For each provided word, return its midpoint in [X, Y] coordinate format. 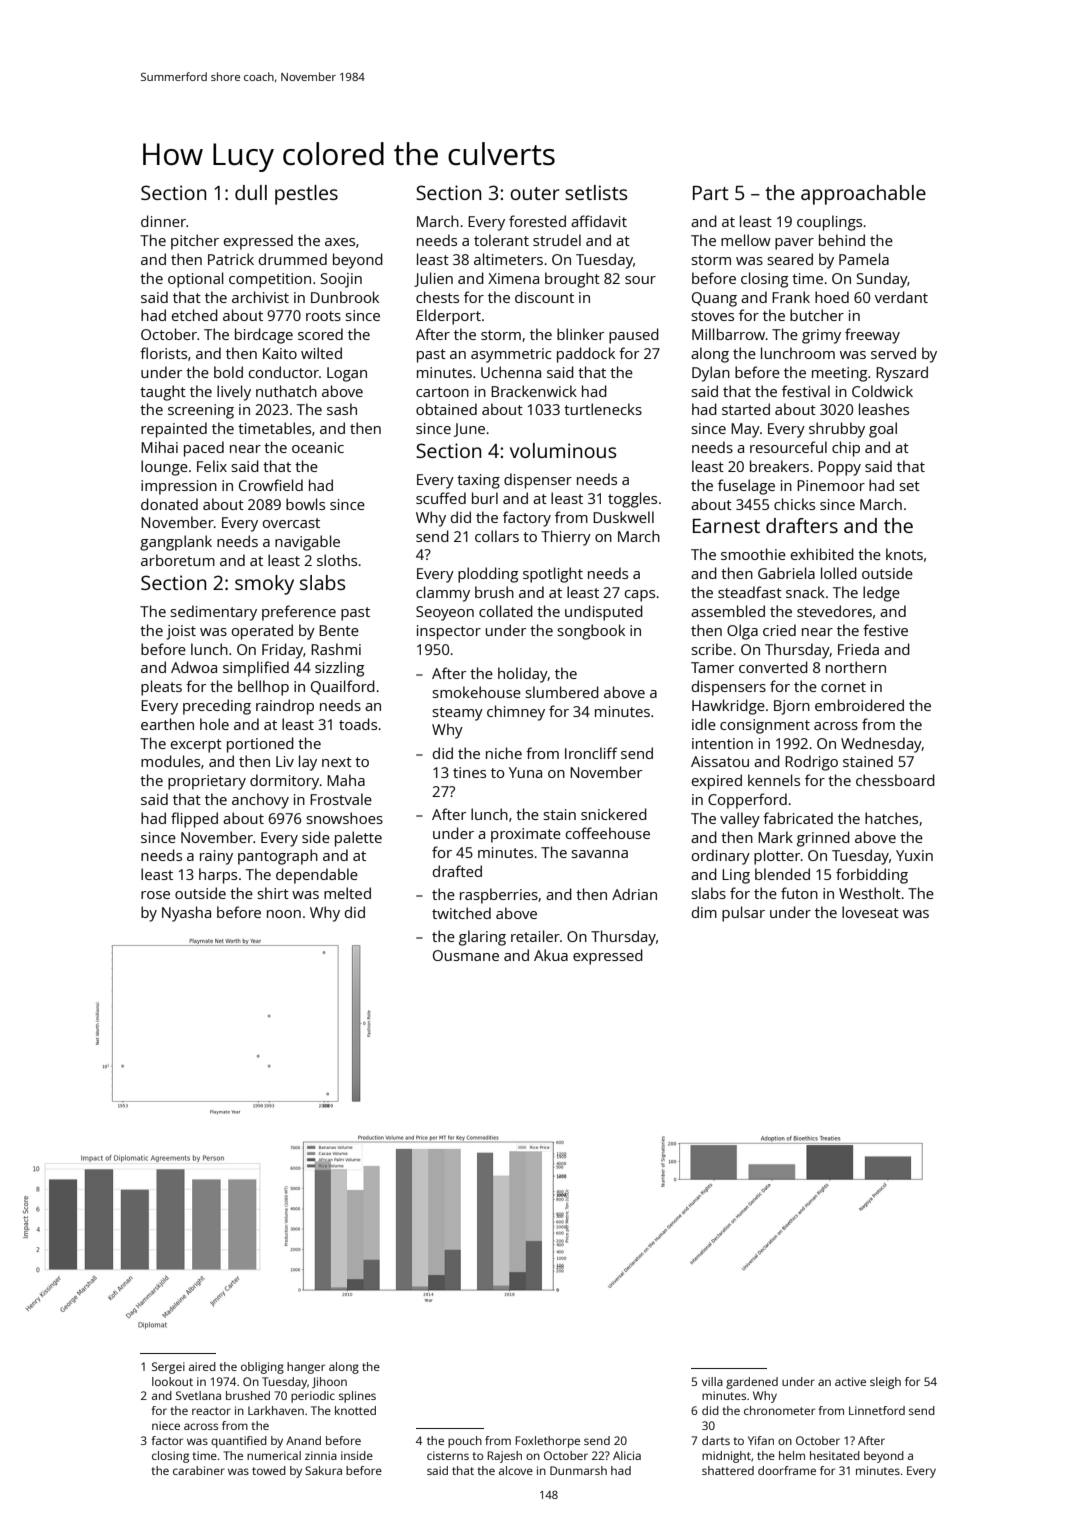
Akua [551, 955]
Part [711, 193]
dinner [163, 221]
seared [790, 259]
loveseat [870, 912]
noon [284, 914]
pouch [465, 1442]
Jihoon [329, 1382]
